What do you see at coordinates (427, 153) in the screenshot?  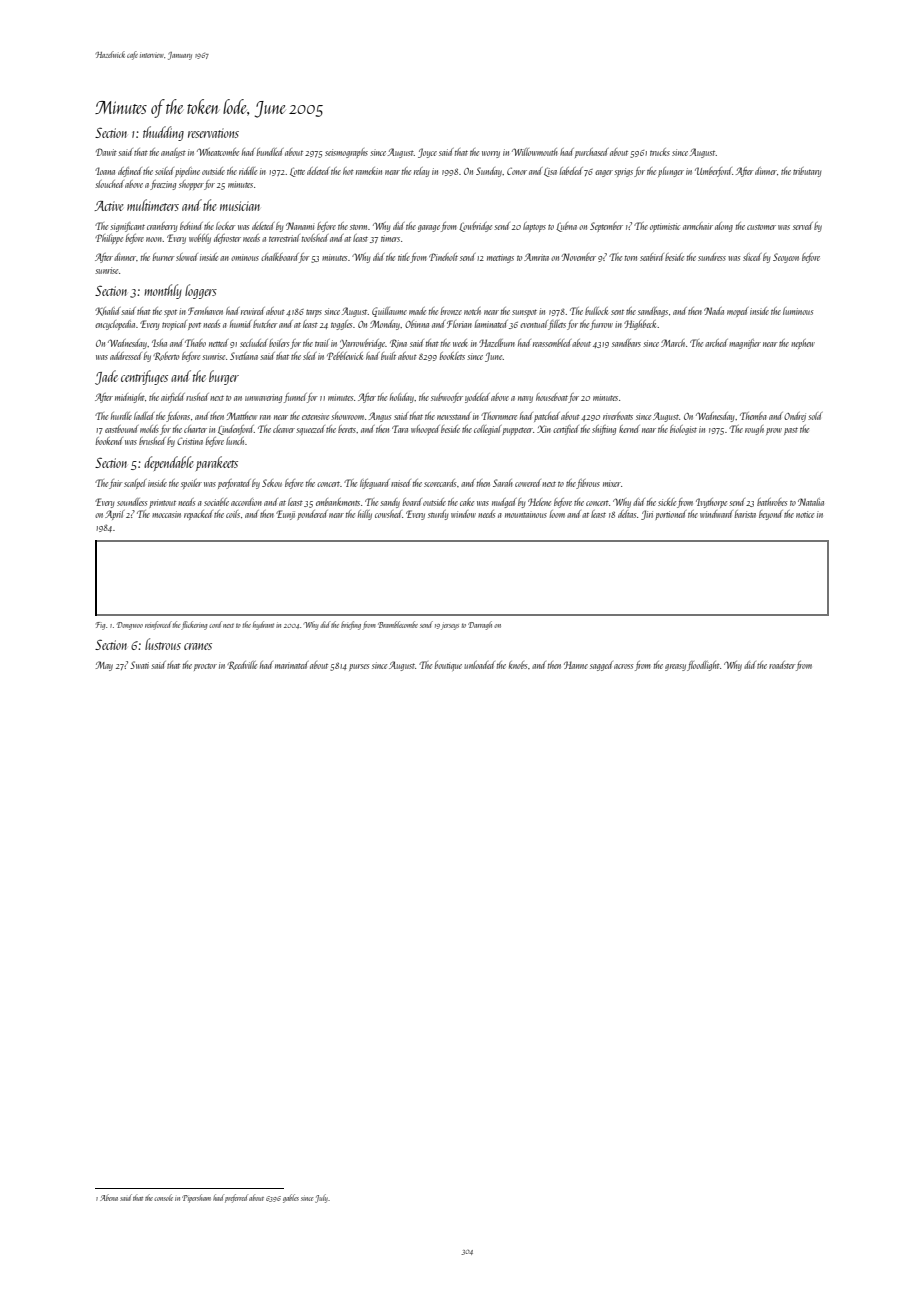 I see `Joyce` at bounding box center [427, 153].
